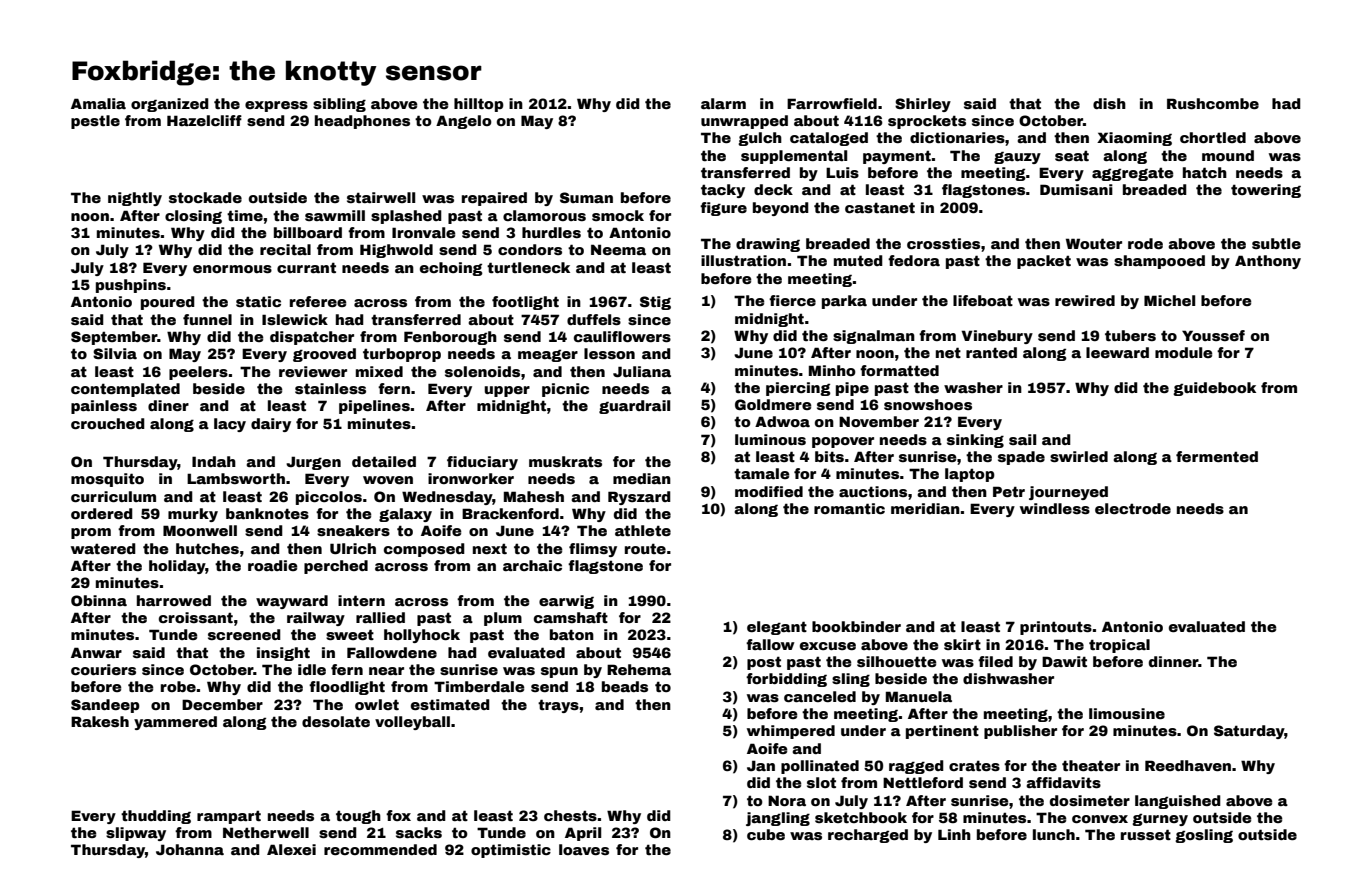  I want to click on alarm, so click(723, 103).
